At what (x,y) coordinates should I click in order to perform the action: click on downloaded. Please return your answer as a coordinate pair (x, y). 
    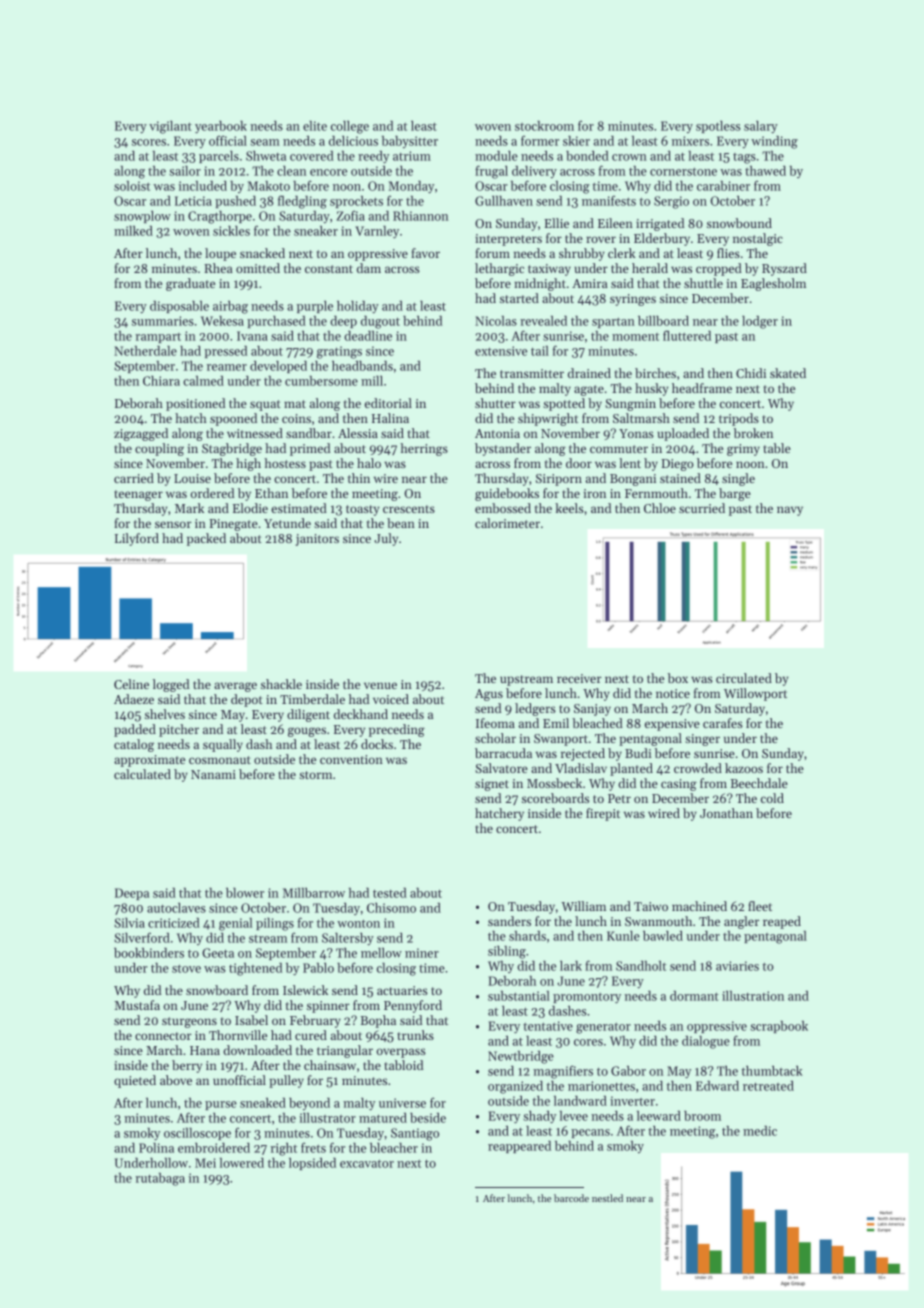
    Looking at the image, I should click on (257, 1050).
